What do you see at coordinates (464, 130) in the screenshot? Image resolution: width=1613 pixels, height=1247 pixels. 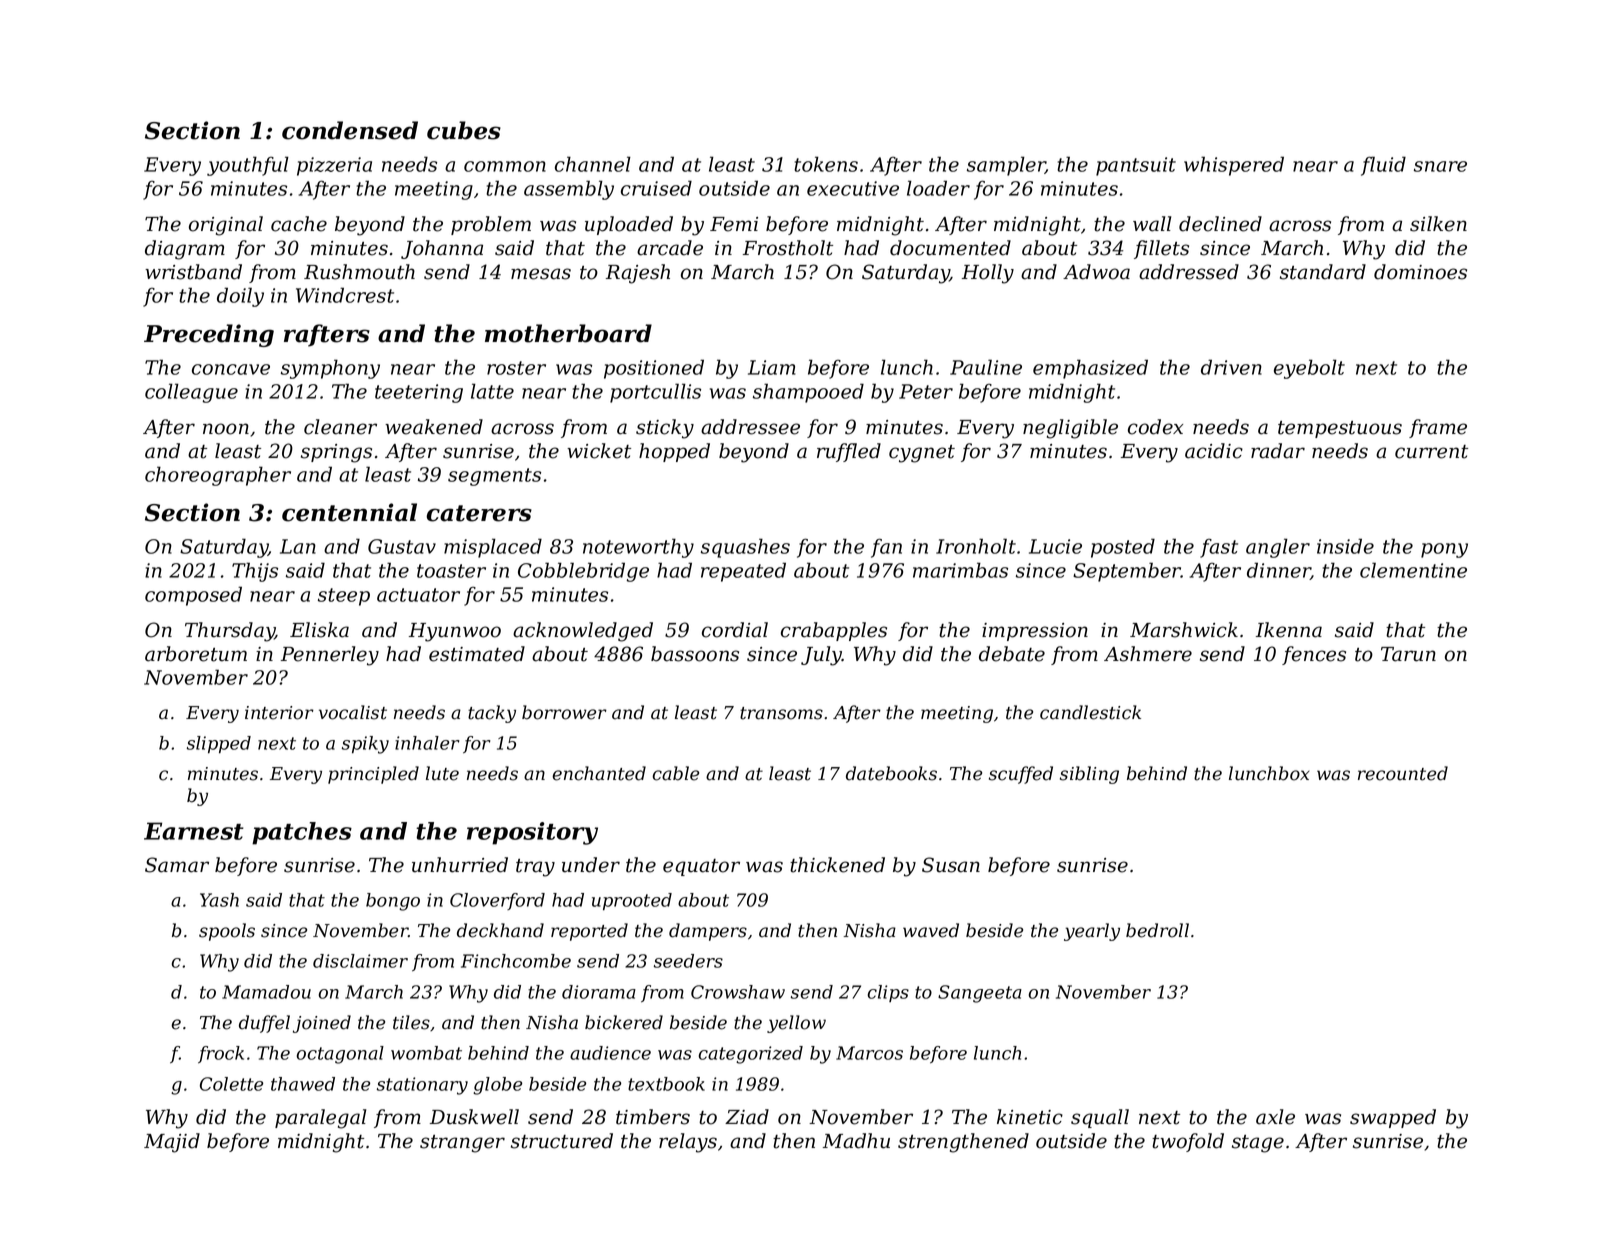 I see `cubes` at bounding box center [464, 130].
